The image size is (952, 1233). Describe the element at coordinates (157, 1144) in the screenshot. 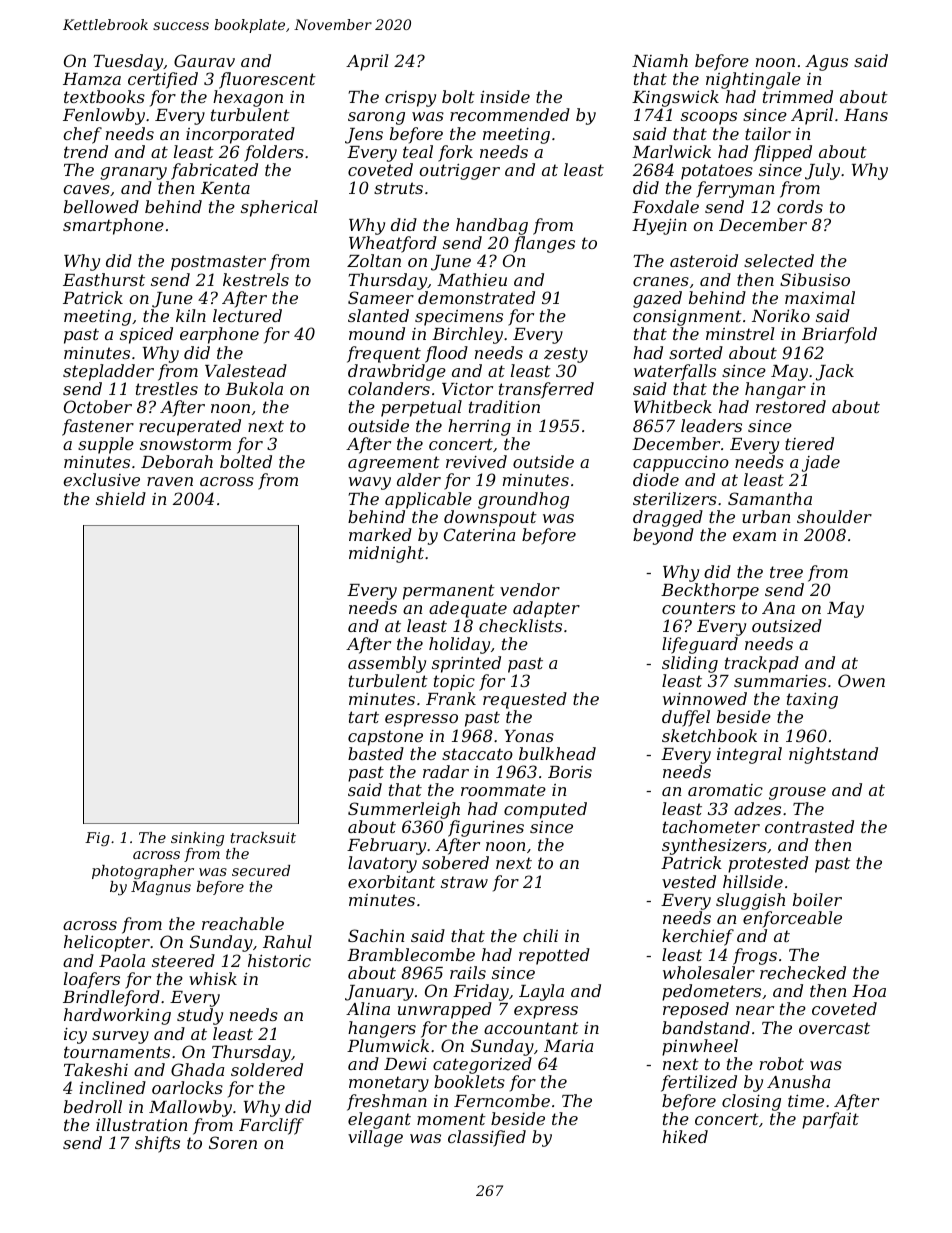

I see `shifts` at that location.
